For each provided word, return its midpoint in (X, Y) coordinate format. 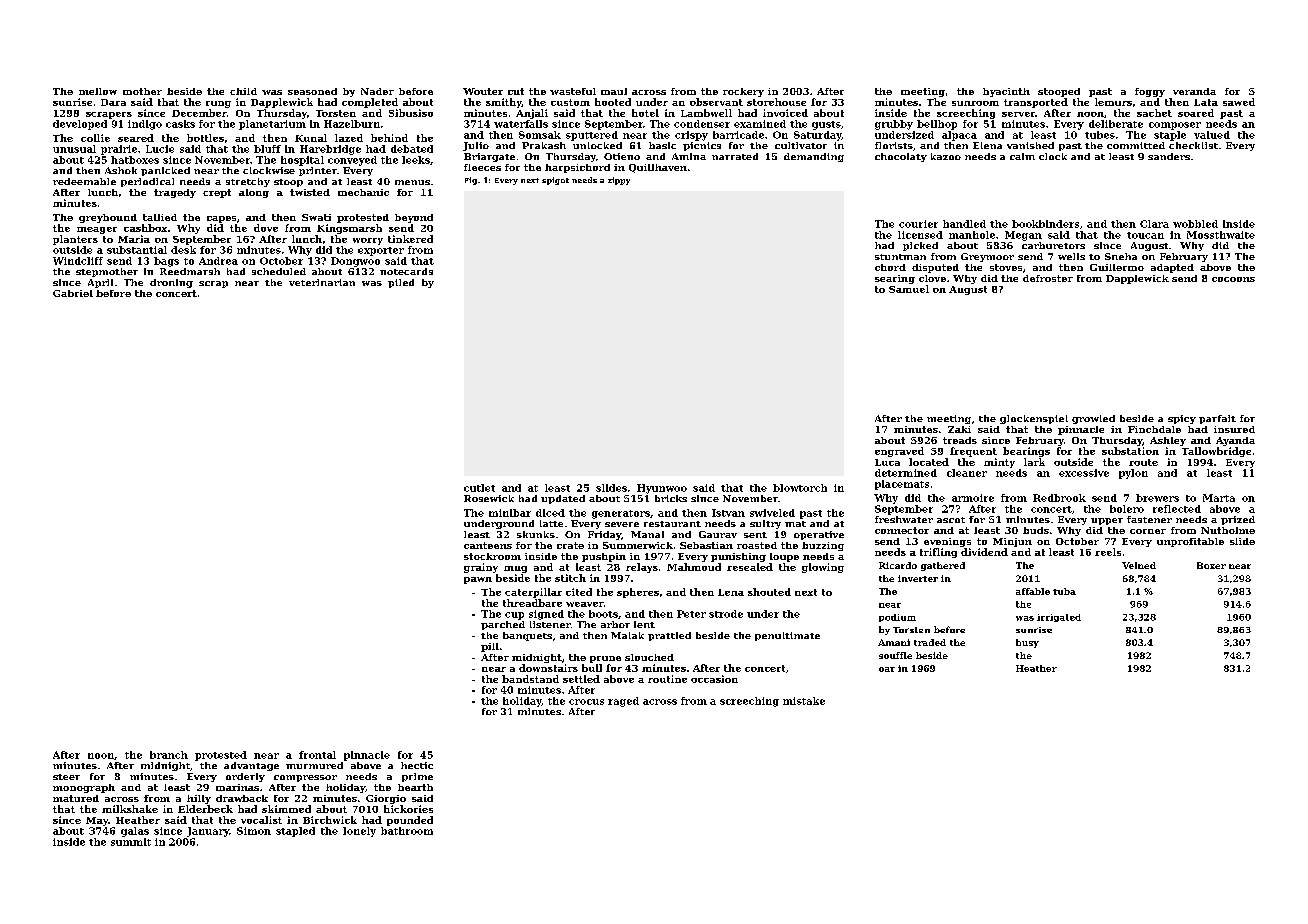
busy (1027, 643)
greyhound (108, 218)
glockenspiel (1034, 419)
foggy (1150, 92)
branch (169, 755)
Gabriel (73, 293)
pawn (478, 580)
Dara (113, 102)
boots (603, 614)
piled (401, 283)
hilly (199, 799)
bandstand (530, 679)
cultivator (801, 145)
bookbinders (1045, 224)
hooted (613, 102)
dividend (984, 552)
